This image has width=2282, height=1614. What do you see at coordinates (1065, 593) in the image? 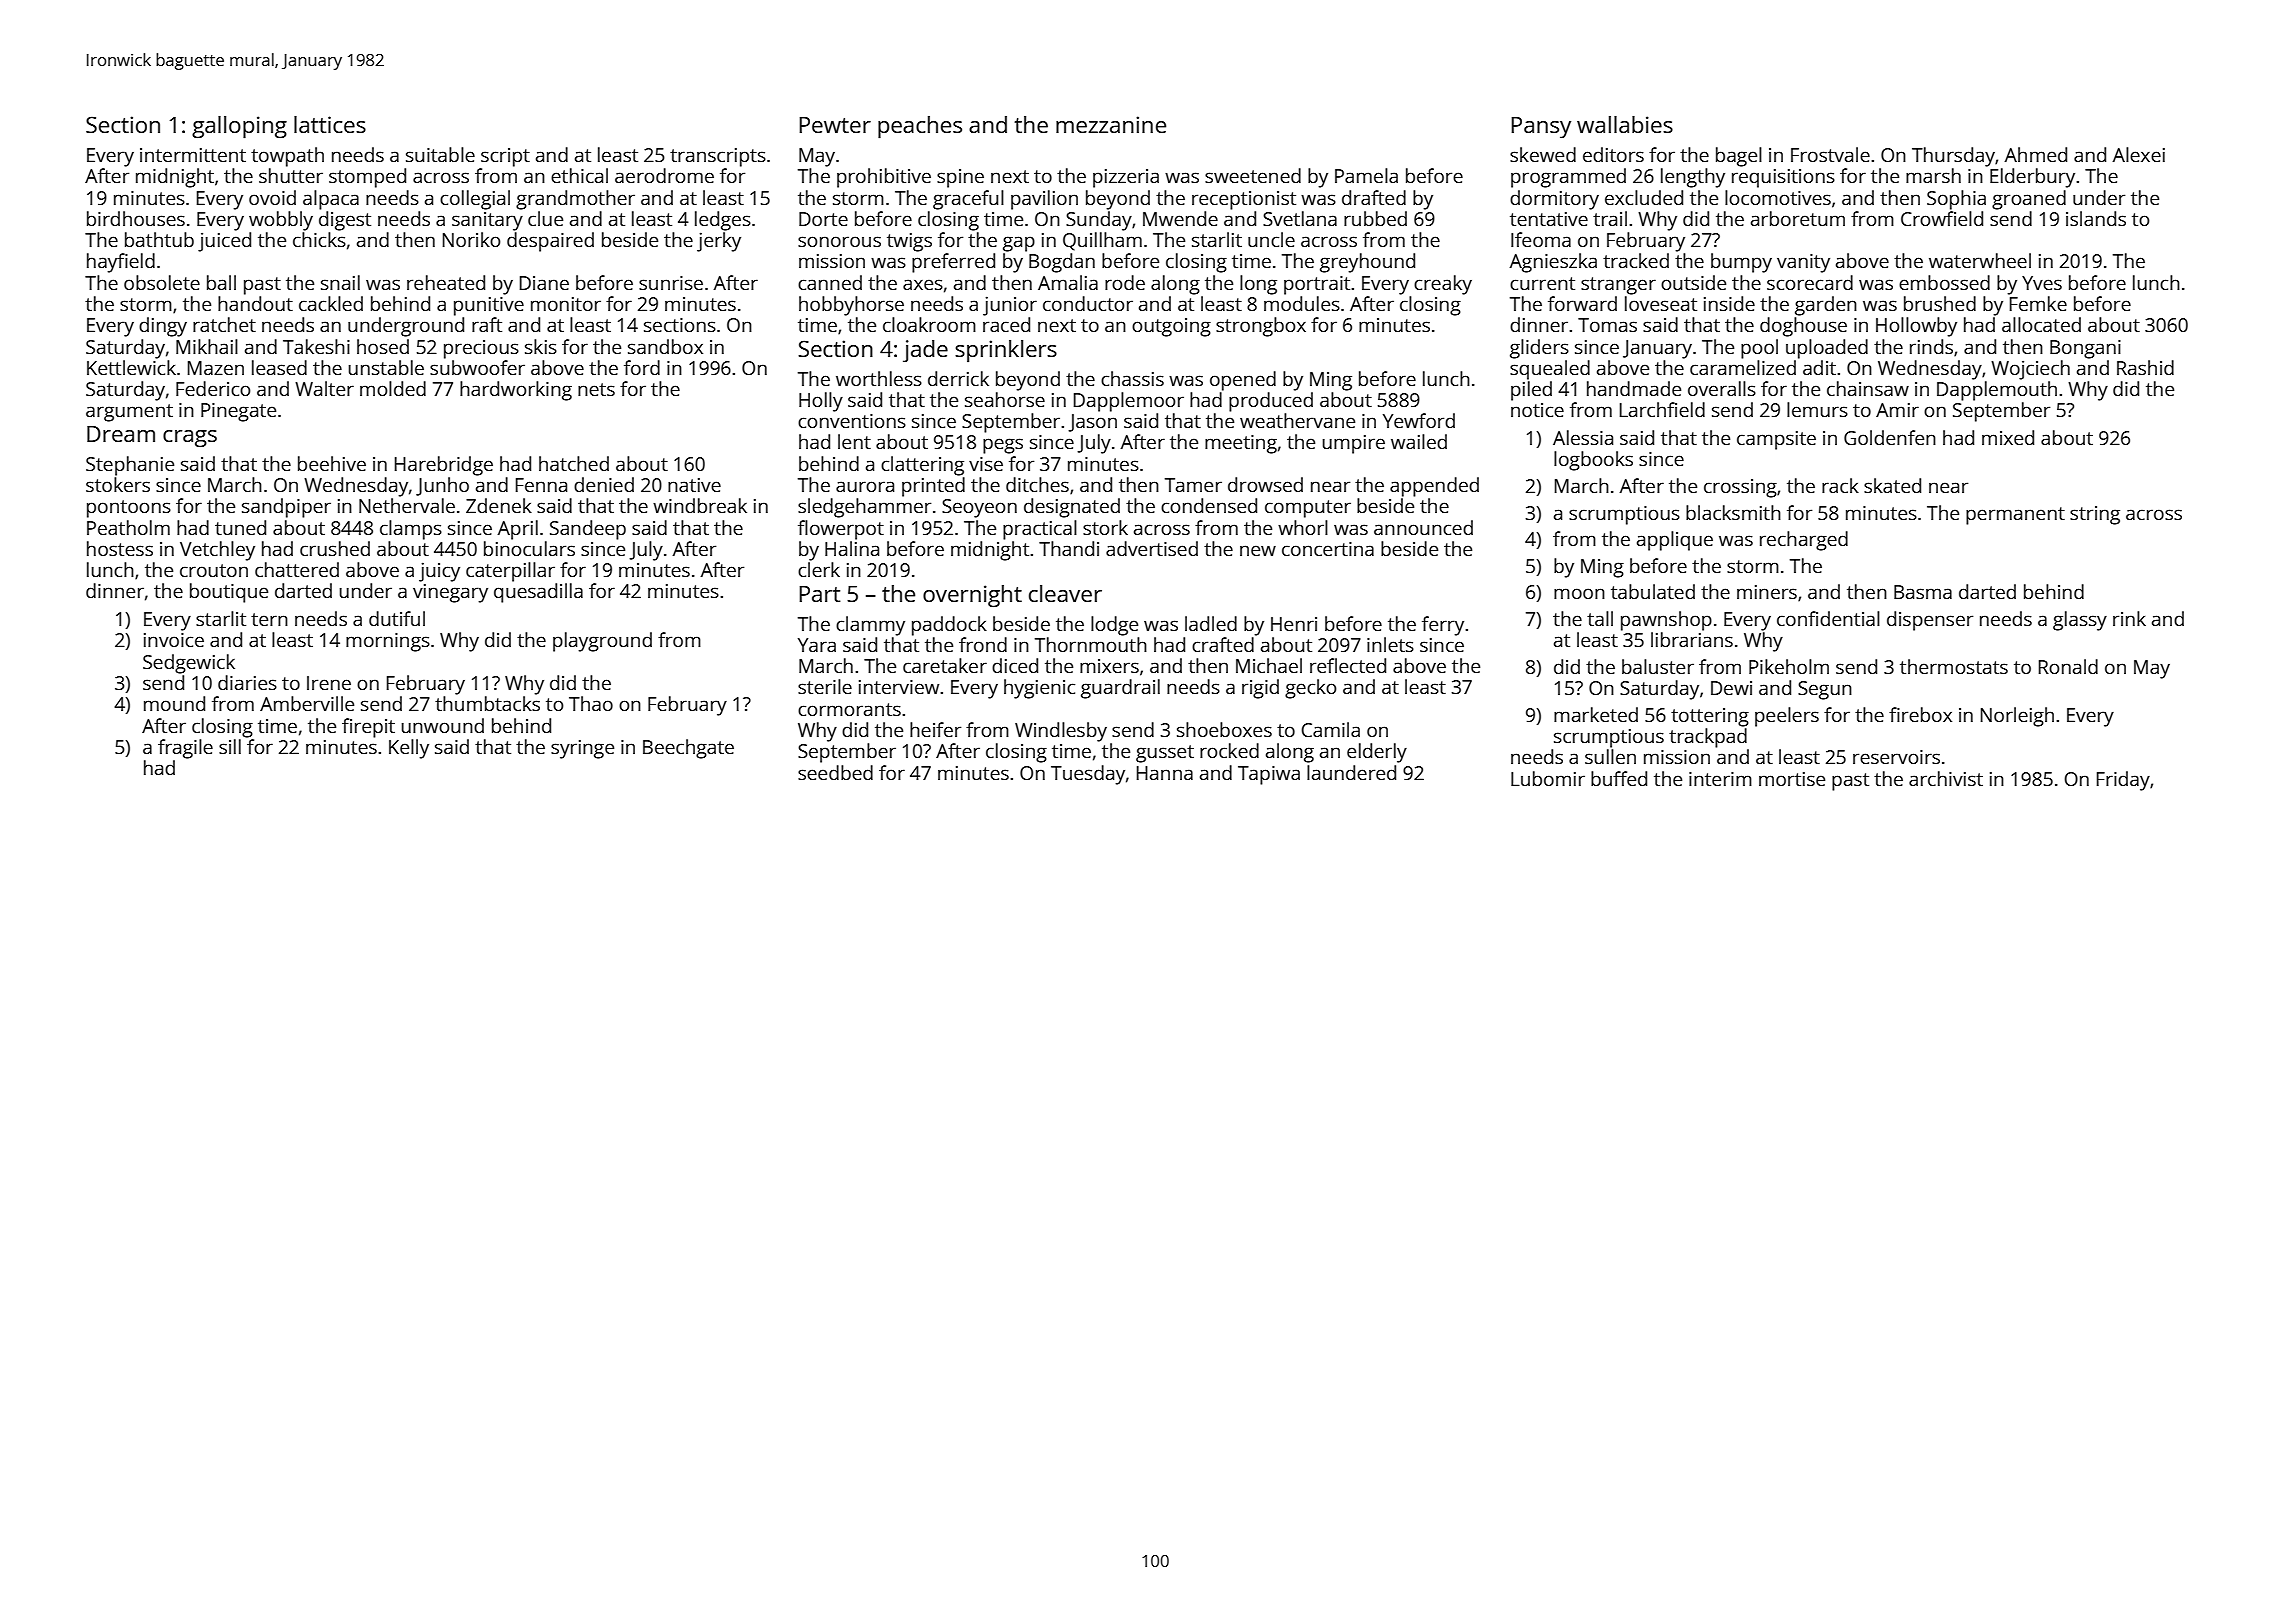
I see `cleaver` at bounding box center [1065, 593].
